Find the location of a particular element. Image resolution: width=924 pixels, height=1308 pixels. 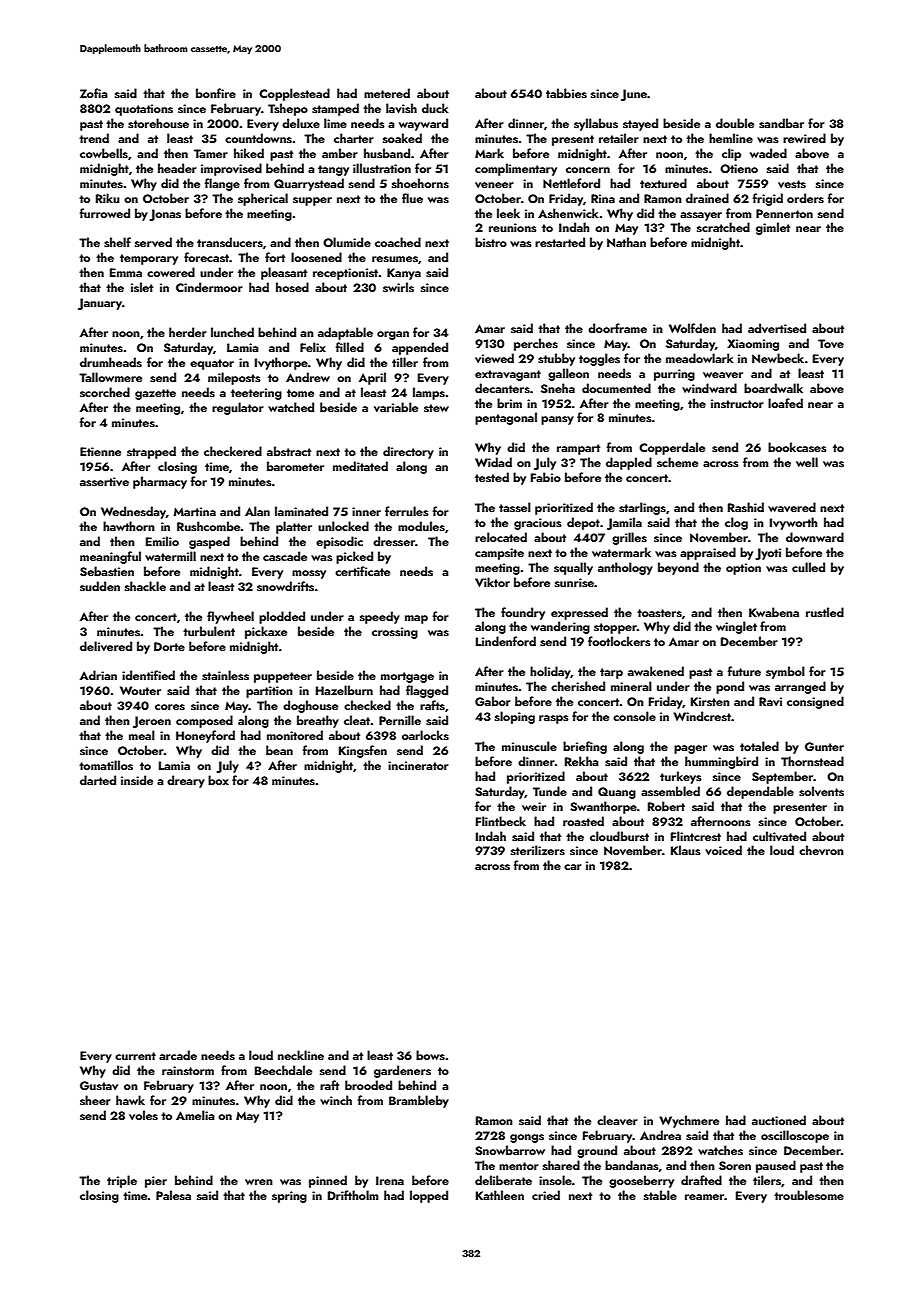

clip is located at coordinates (731, 154).
